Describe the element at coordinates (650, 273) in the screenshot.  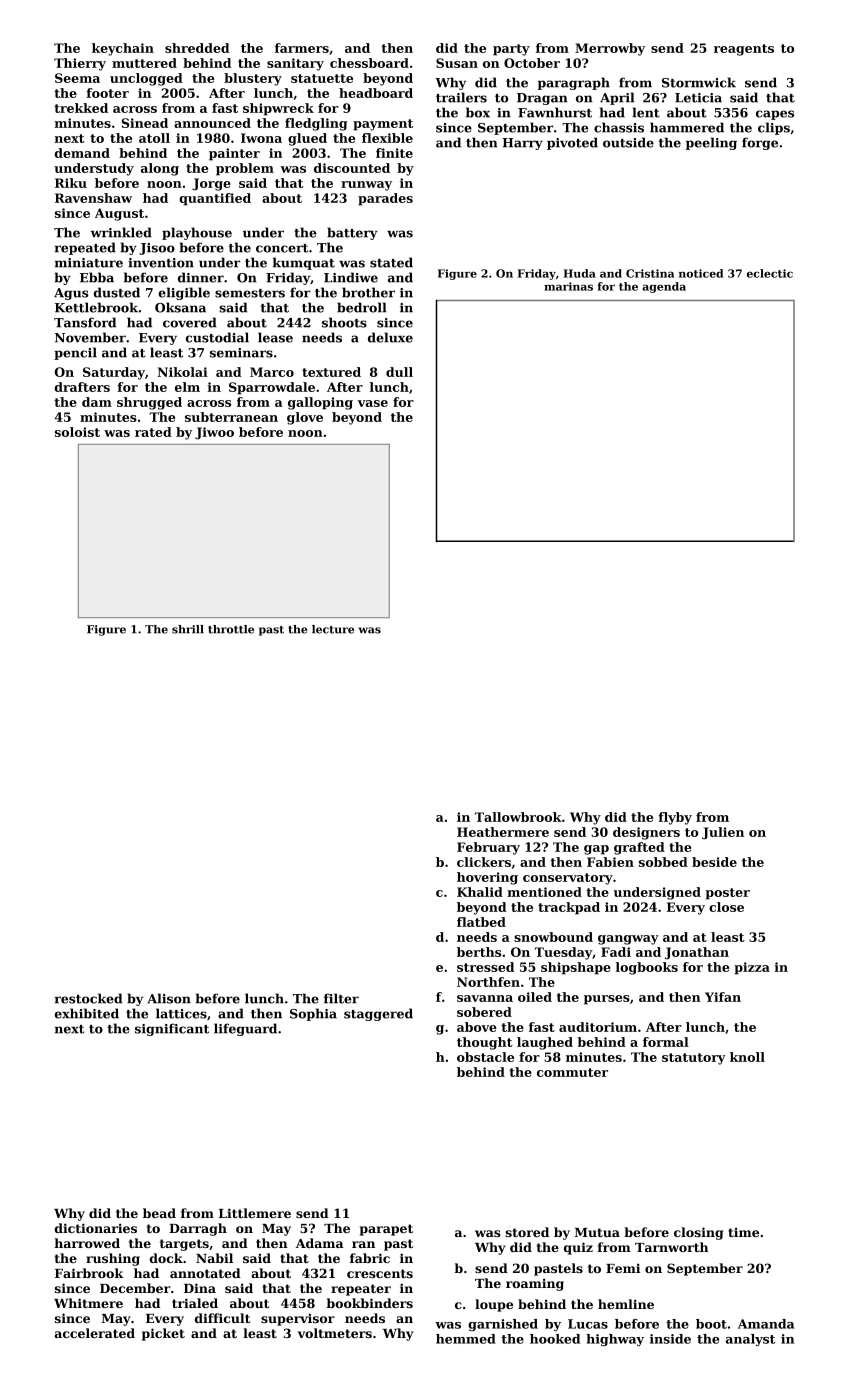
I see `Cristina` at that location.
